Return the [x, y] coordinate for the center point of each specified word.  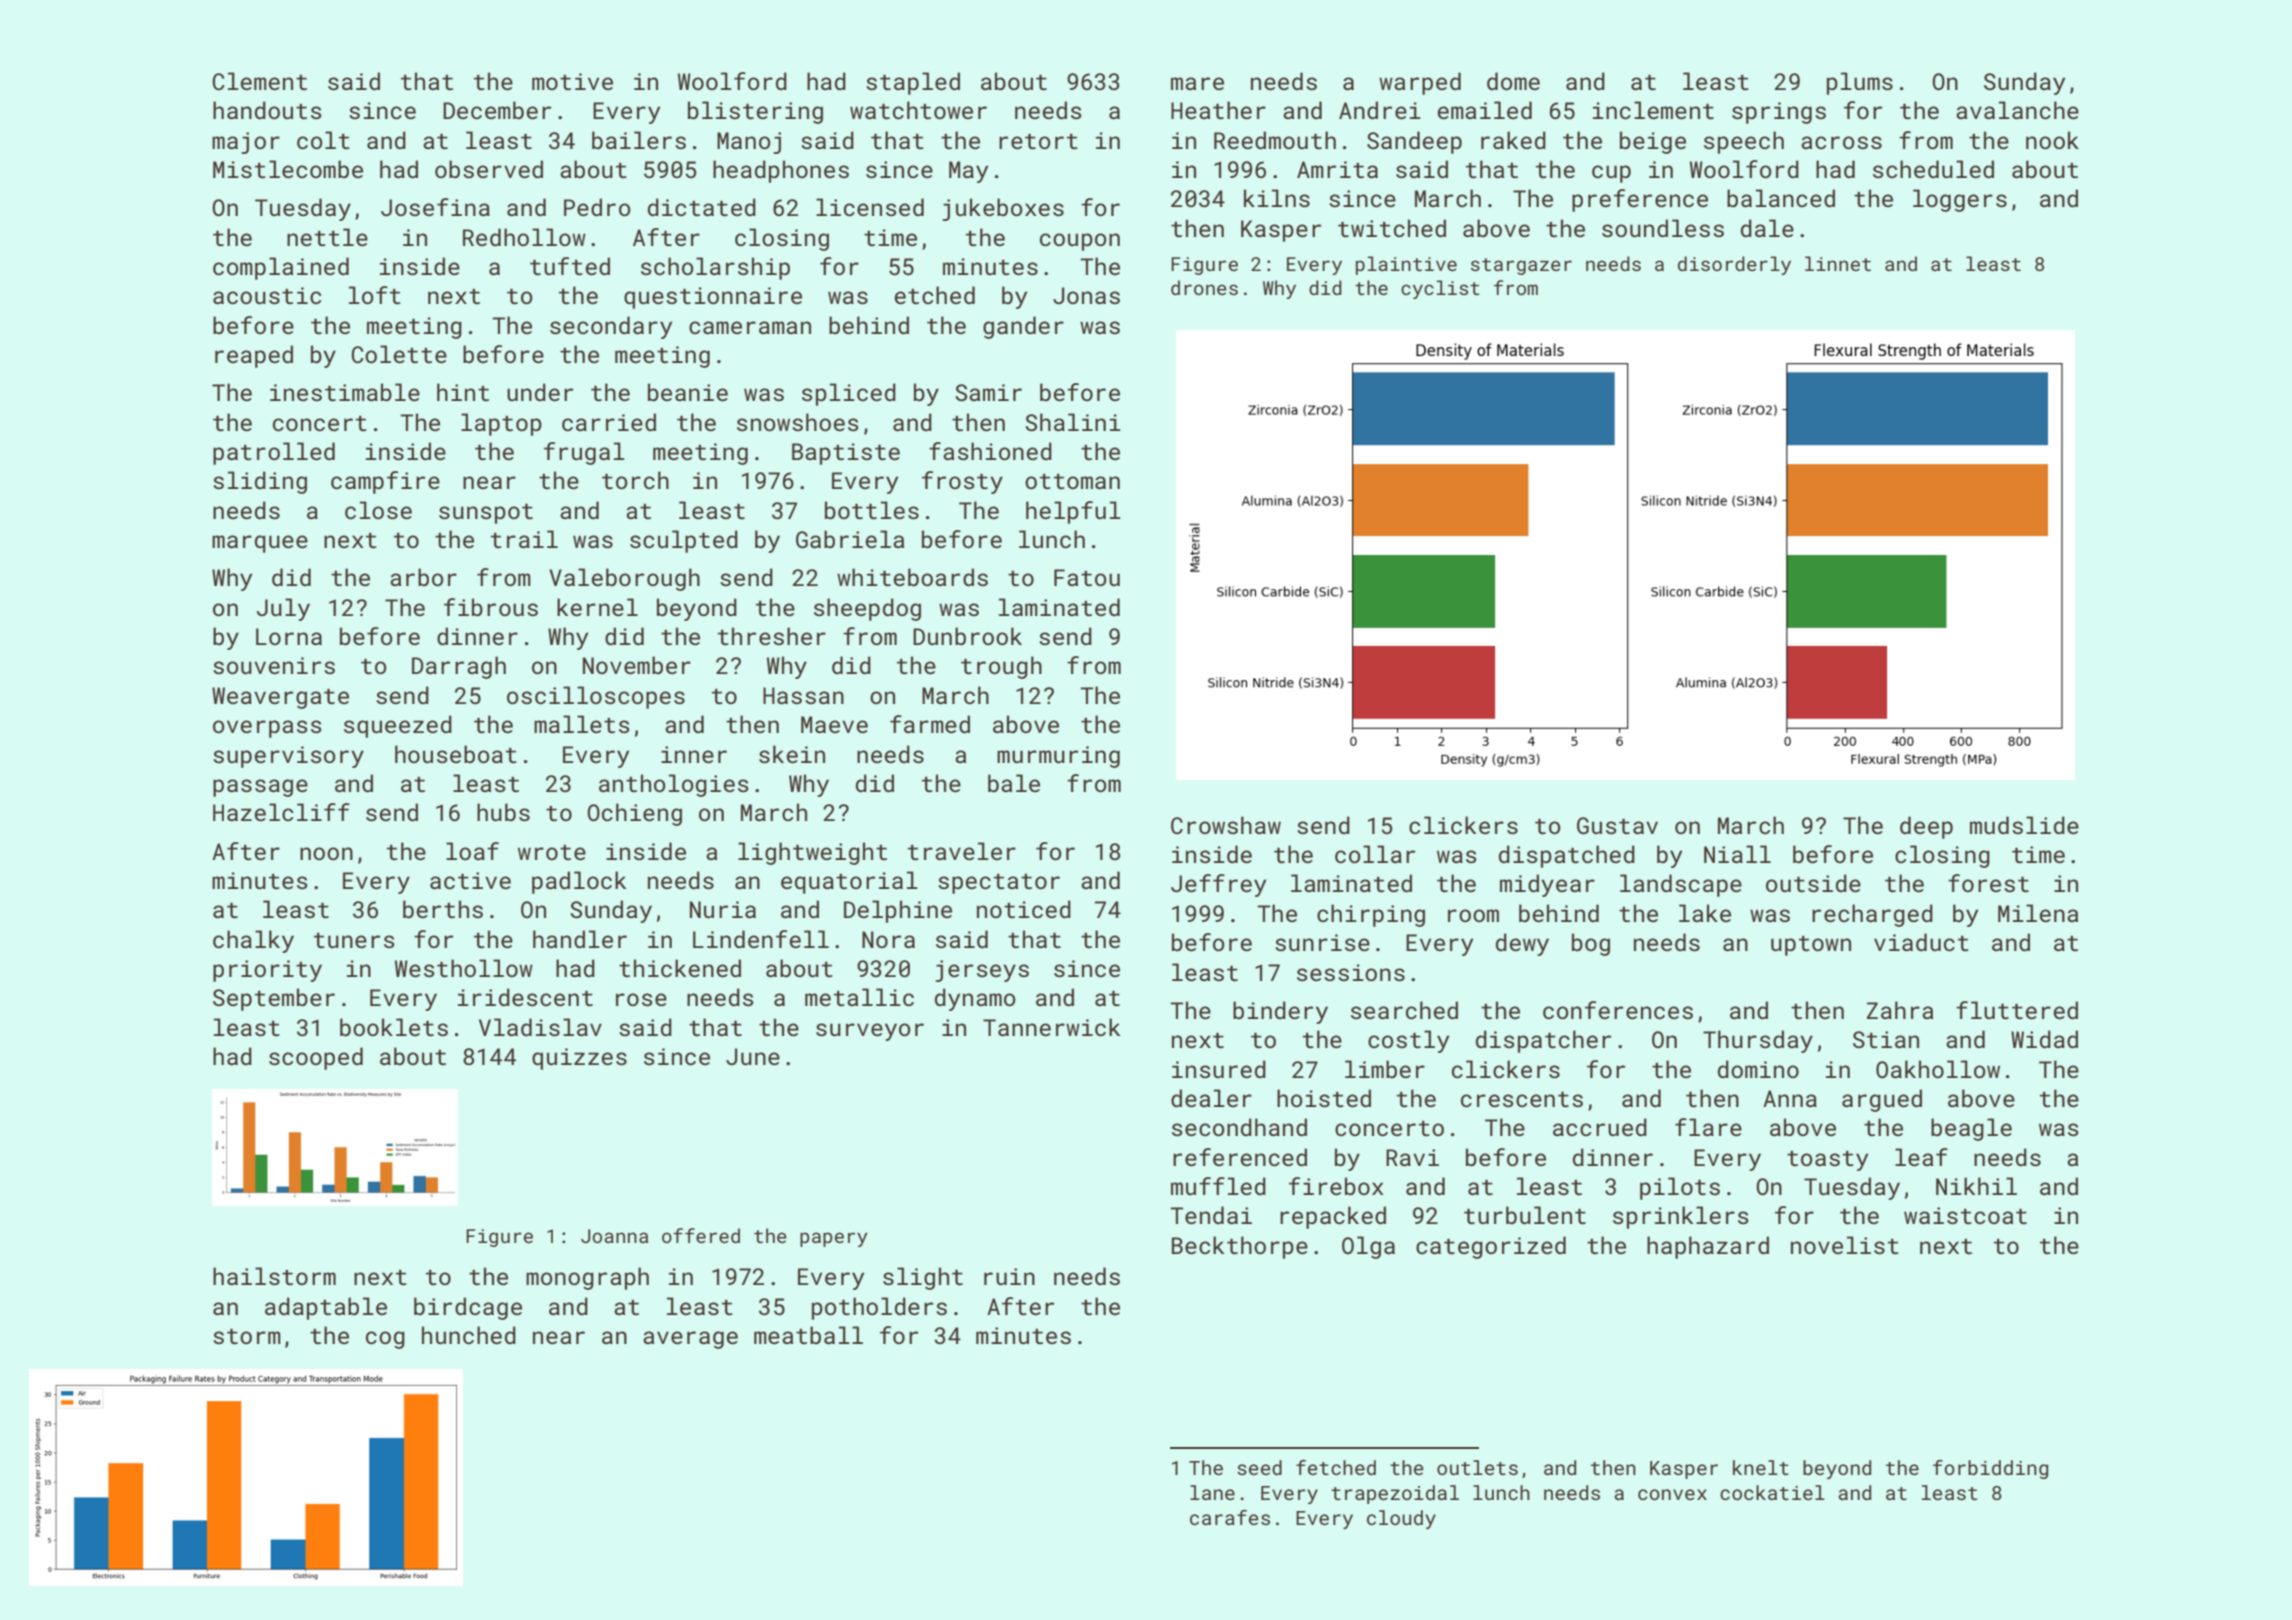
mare [1197, 83]
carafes [1230, 1517]
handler [580, 939]
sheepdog [867, 609]
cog [385, 1340]
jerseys [982, 971]
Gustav [1617, 825]
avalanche [2017, 110]
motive [572, 81]
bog [1591, 944]
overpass [267, 729]
